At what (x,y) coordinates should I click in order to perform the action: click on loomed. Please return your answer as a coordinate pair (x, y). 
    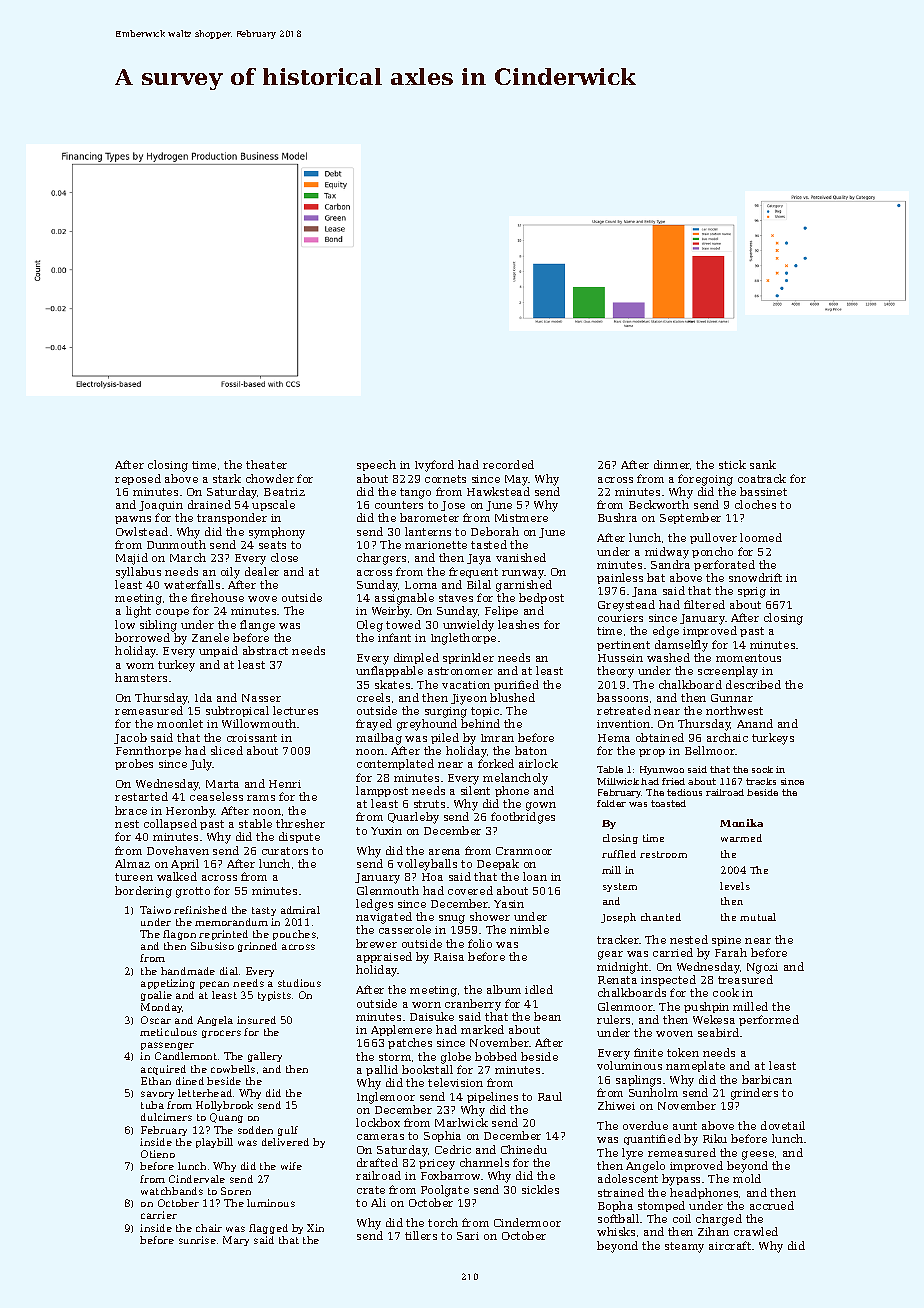
    Looking at the image, I should click on (761, 537).
